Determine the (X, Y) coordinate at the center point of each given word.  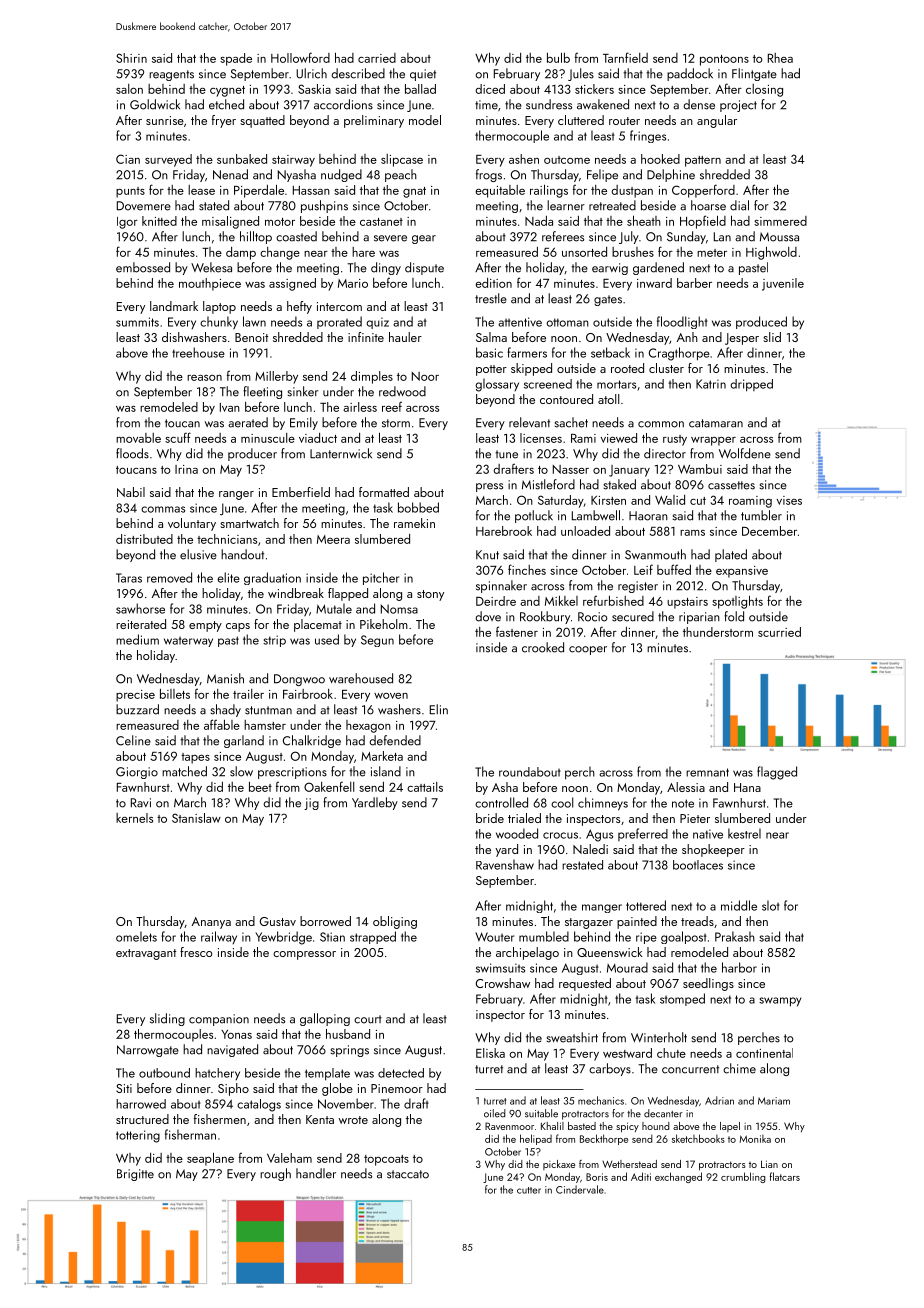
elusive (198, 554)
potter (491, 370)
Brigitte (135, 1175)
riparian (699, 618)
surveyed (168, 160)
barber (694, 283)
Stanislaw (196, 818)
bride (490, 818)
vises (789, 500)
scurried (779, 632)
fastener (517, 631)
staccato (408, 1174)
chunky (219, 322)
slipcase (402, 160)
